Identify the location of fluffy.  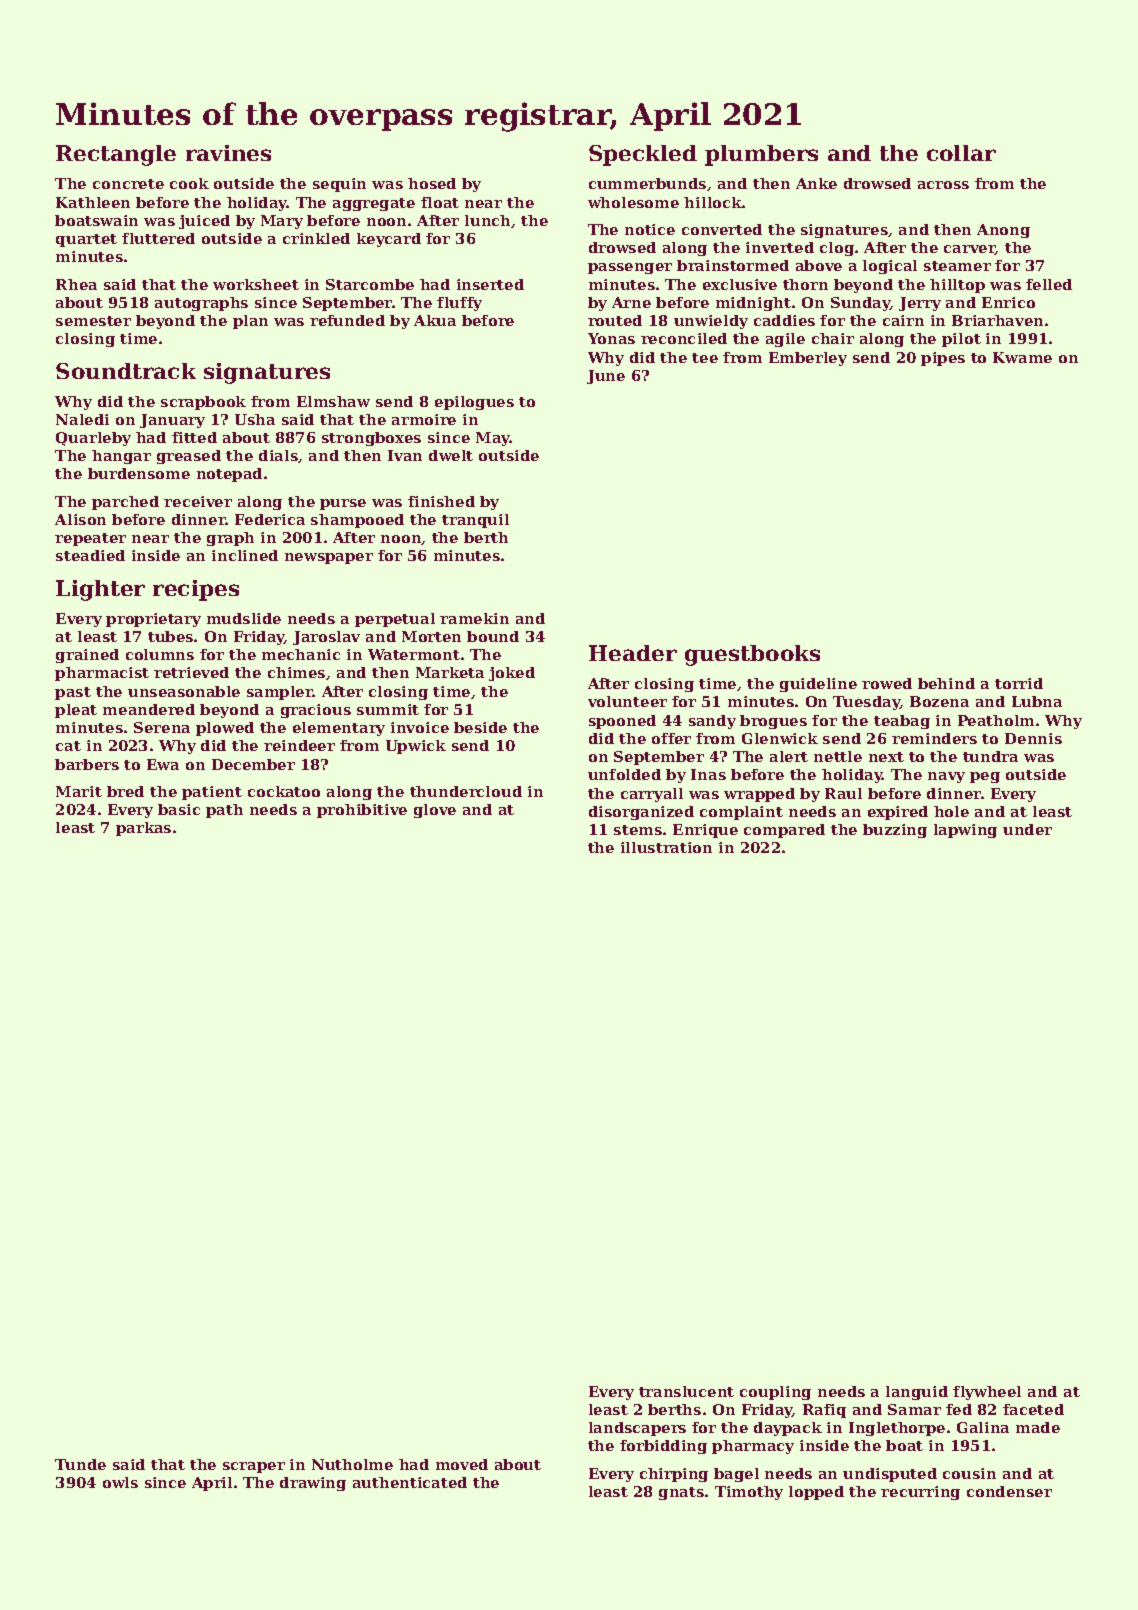
(459, 304).
